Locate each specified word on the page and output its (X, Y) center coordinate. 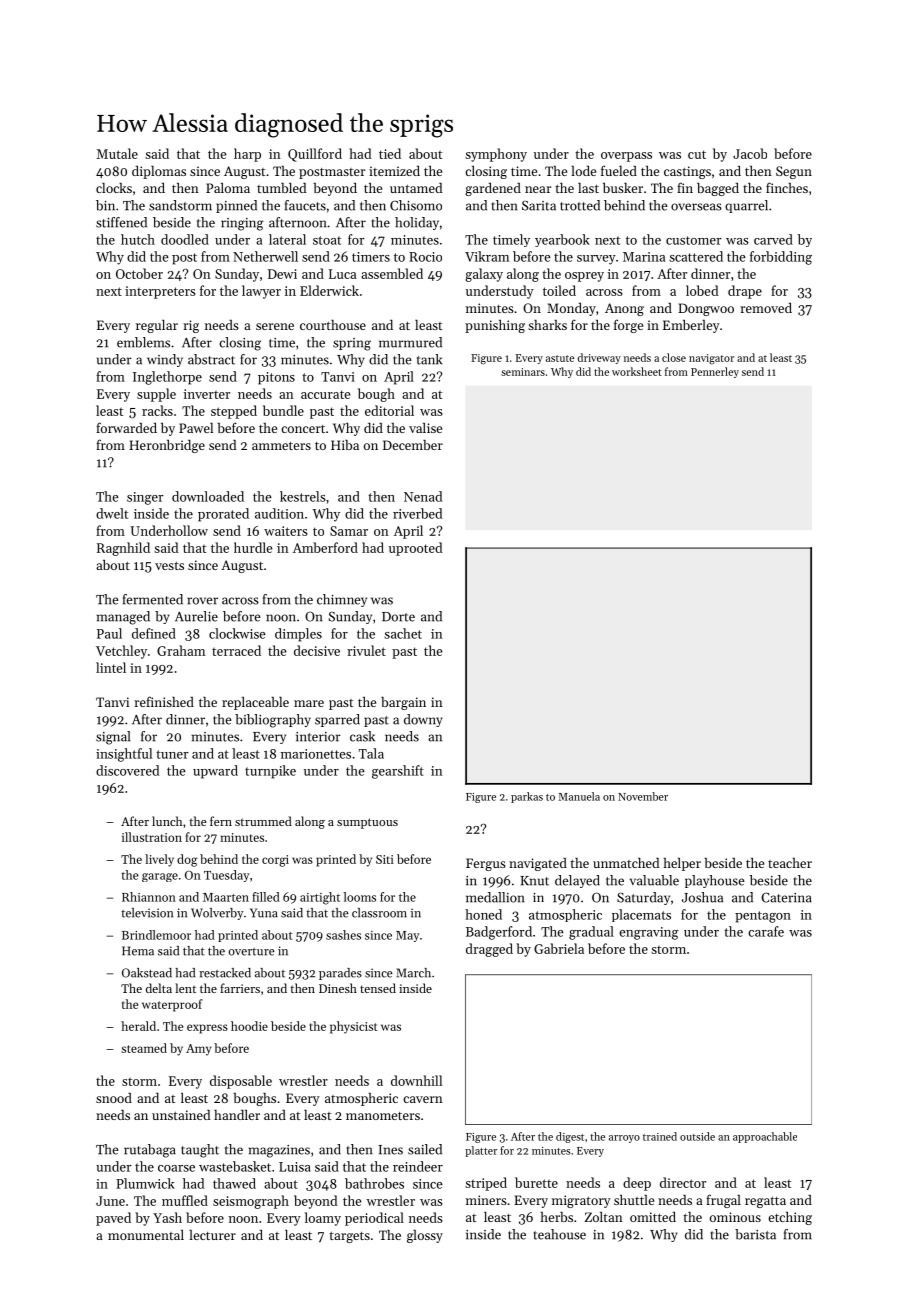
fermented (153, 599)
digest (570, 1137)
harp (247, 155)
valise (425, 428)
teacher (790, 863)
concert (303, 429)
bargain (403, 703)
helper (682, 864)
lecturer (212, 1235)
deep (637, 1184)
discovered (127, 770)
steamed (144, 1048)
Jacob (750, 153)
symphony (496, 155)
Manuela (579, 796)
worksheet (637, 371)
